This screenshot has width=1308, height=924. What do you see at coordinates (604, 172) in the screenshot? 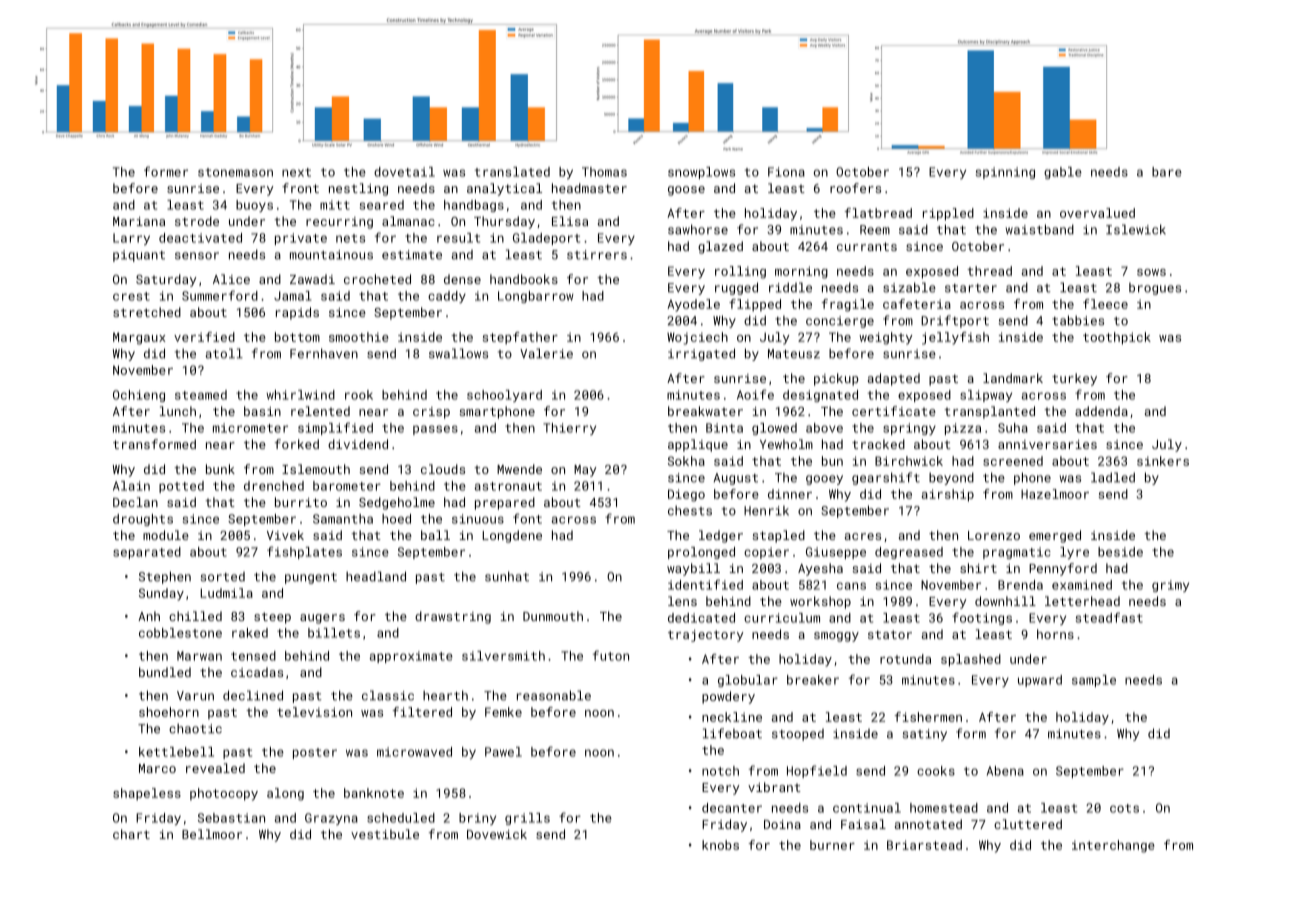
I see `Thomas` at bounding box center [604, 172].
